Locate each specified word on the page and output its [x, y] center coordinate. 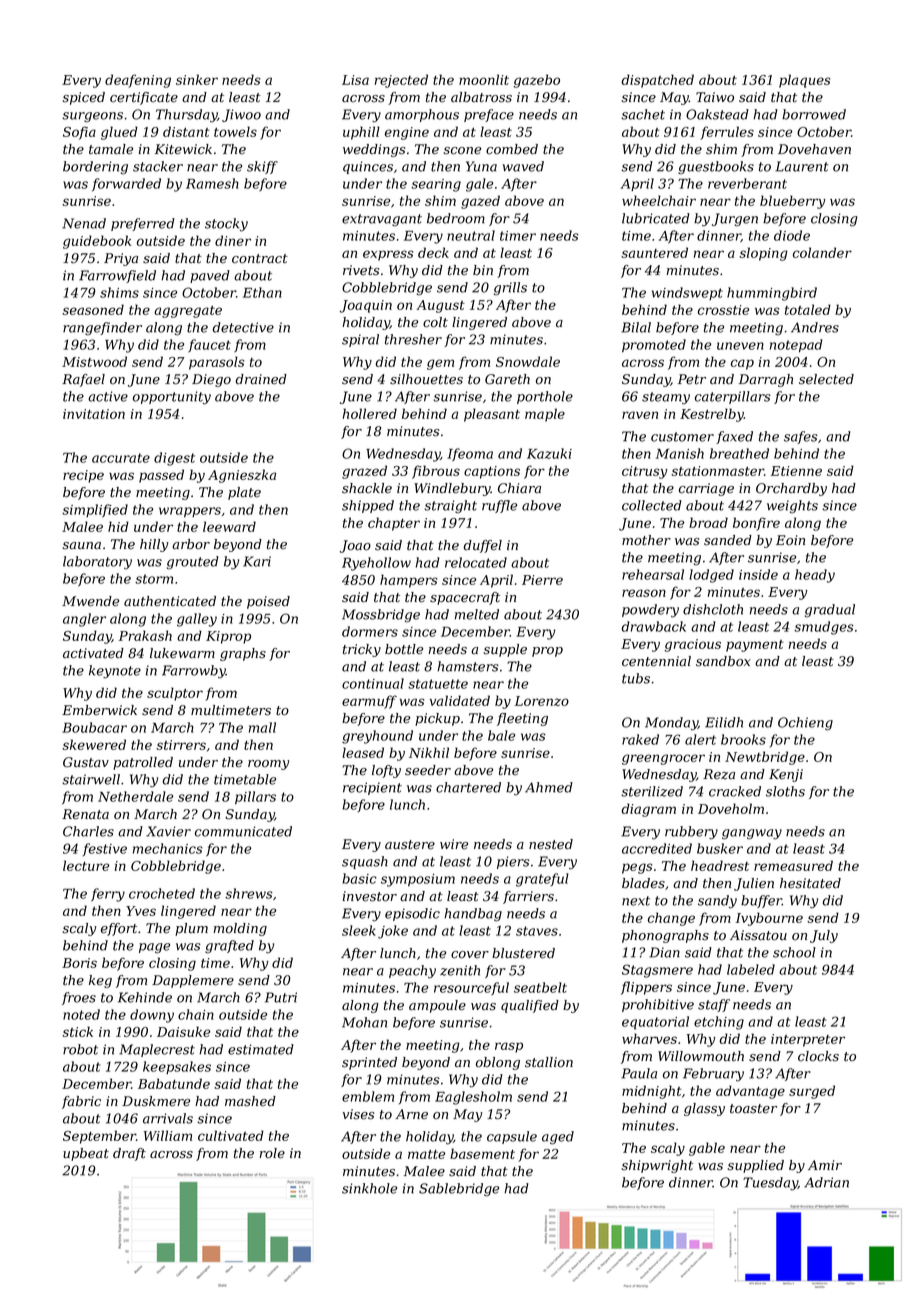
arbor [191, 544]
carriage [706, 489]
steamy [666, 398]
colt [435, 322]
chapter [394, 524]
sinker [197, 79]
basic [359, 878]
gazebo [537, 81]
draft [129, 1154]
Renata [85, 814]
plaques [804, 81]
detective [243, 327]
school [794, 952]
